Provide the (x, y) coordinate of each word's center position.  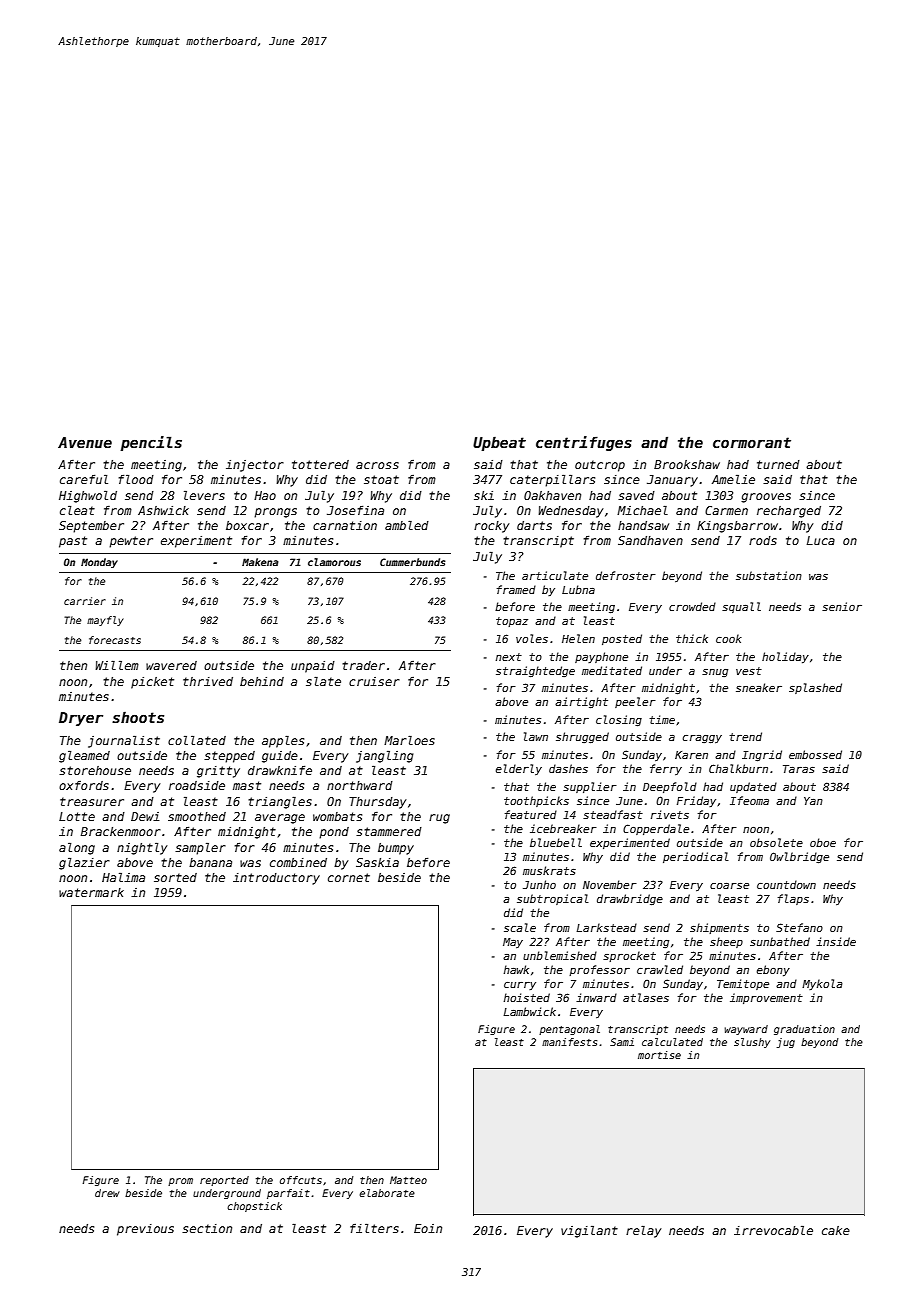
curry (520, 986)
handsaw (643, 525)
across (377, 465)
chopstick (254, 1207)
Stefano (799, 927)
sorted (175, 877)
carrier (85, 601)
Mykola (822, 984)
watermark (91, 892)
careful (84, 479)
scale (520, 927)
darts (534, 525)
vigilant (589, 1231)
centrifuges (584, 443)
